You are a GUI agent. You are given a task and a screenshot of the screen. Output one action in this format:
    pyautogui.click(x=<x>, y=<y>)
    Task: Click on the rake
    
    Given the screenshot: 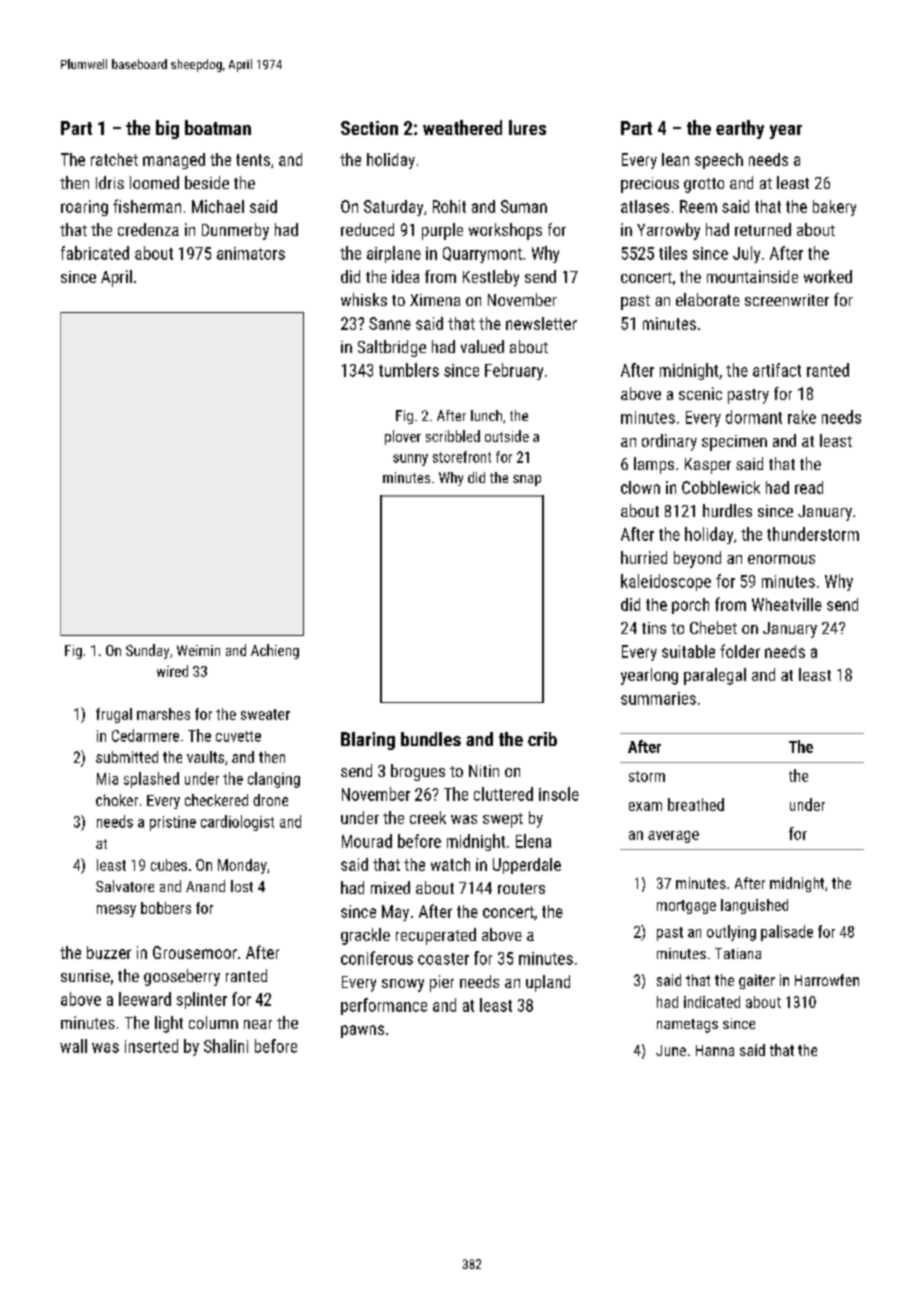 What is the action you would take?
    pyautogui.click(x=802, y=417)
